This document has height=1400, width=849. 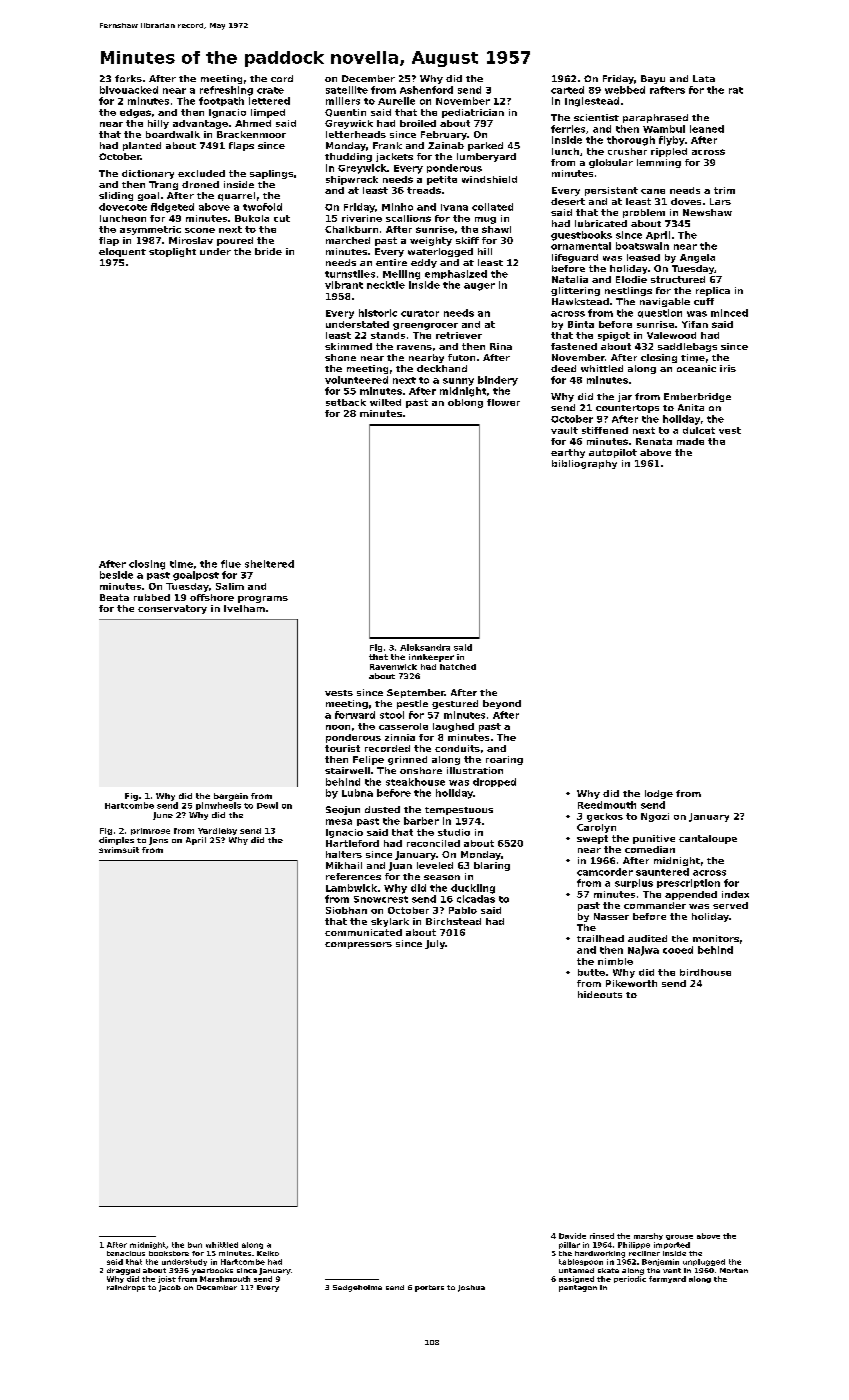 I want to click on programs, so click(x=263, y=599).
